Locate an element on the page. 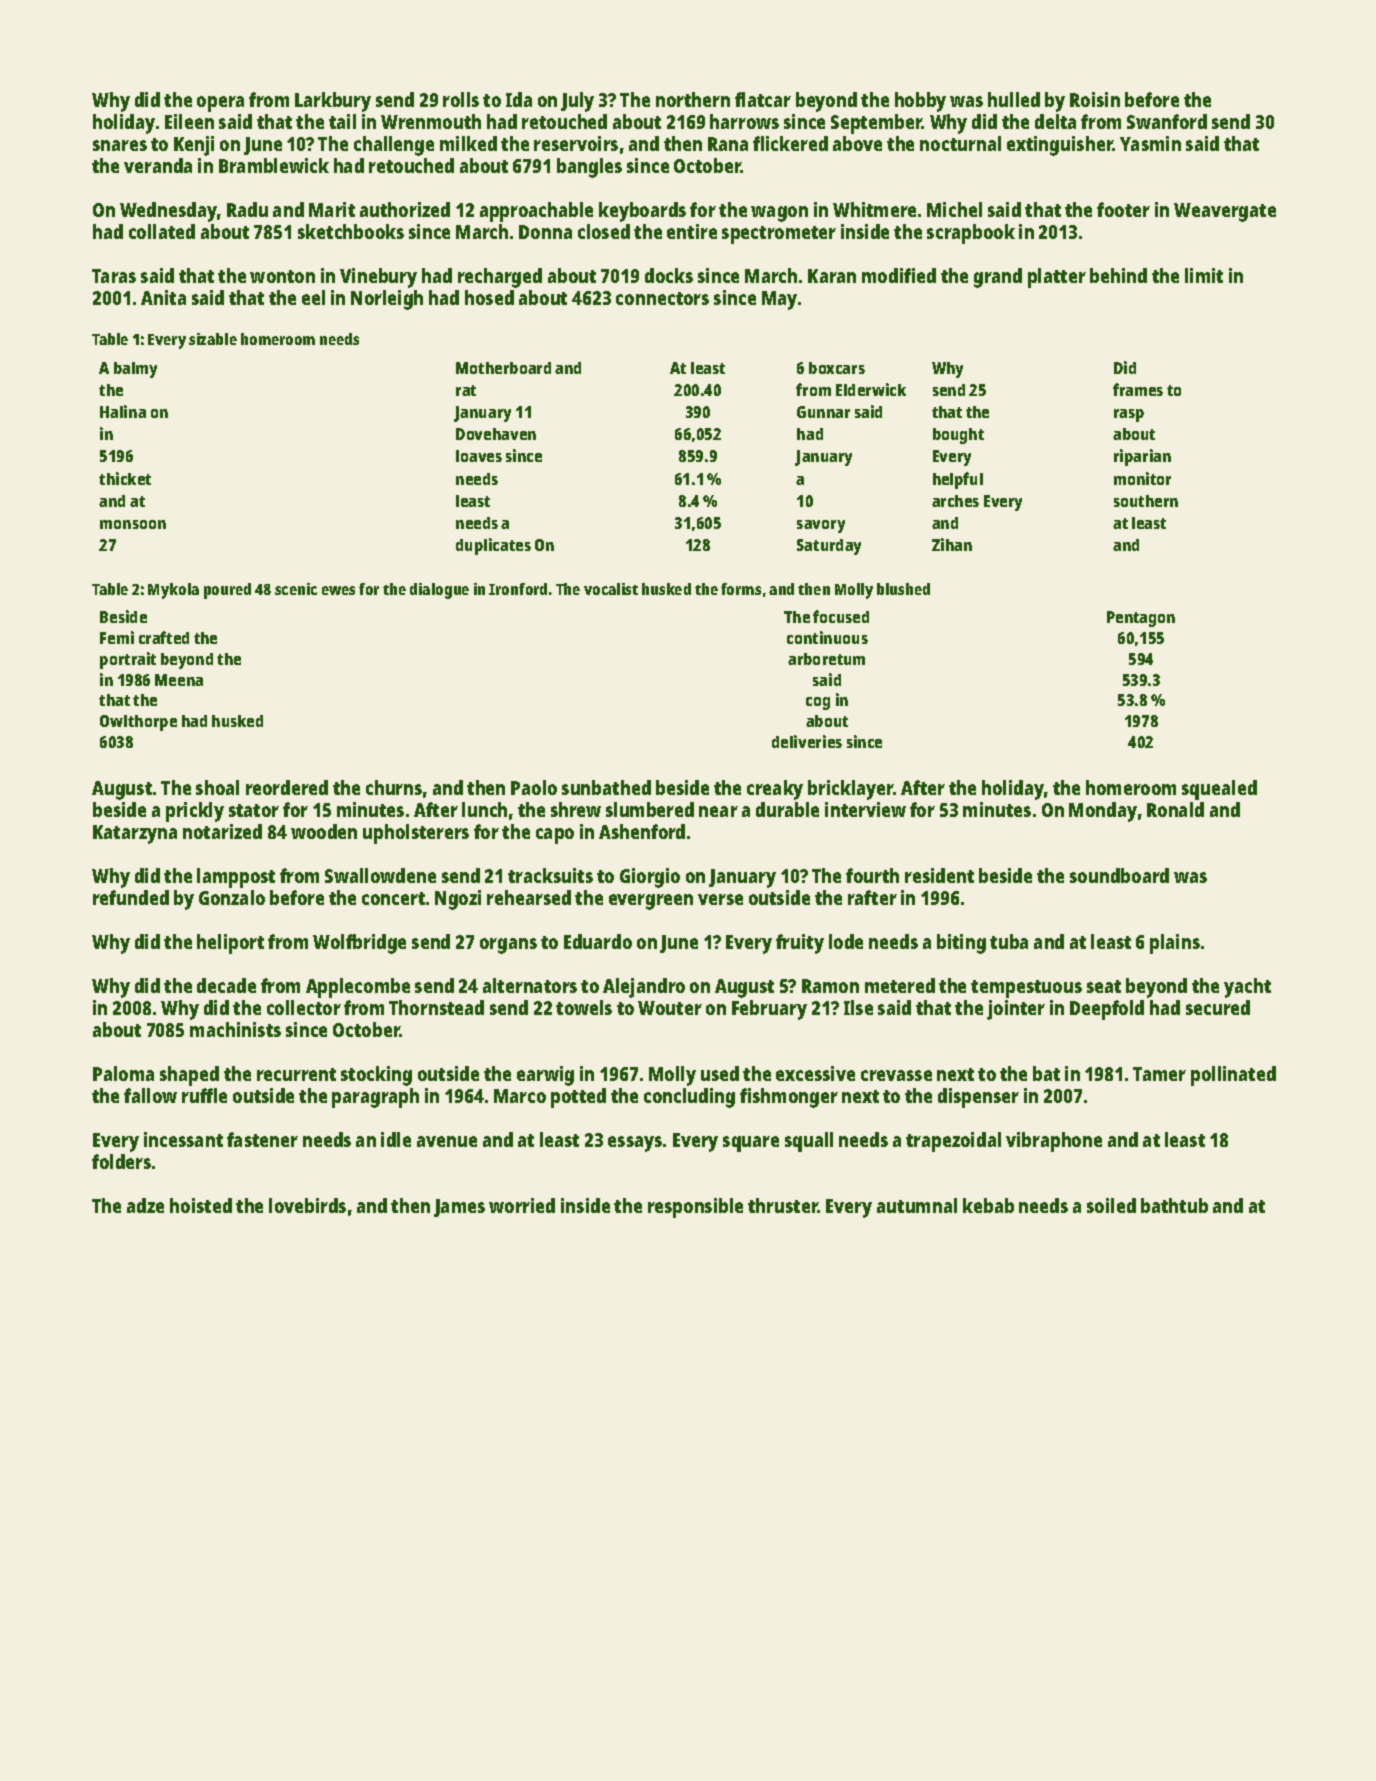 This page has height=1781, width=1376. autumnal is located at coordinates (917, 1205).
